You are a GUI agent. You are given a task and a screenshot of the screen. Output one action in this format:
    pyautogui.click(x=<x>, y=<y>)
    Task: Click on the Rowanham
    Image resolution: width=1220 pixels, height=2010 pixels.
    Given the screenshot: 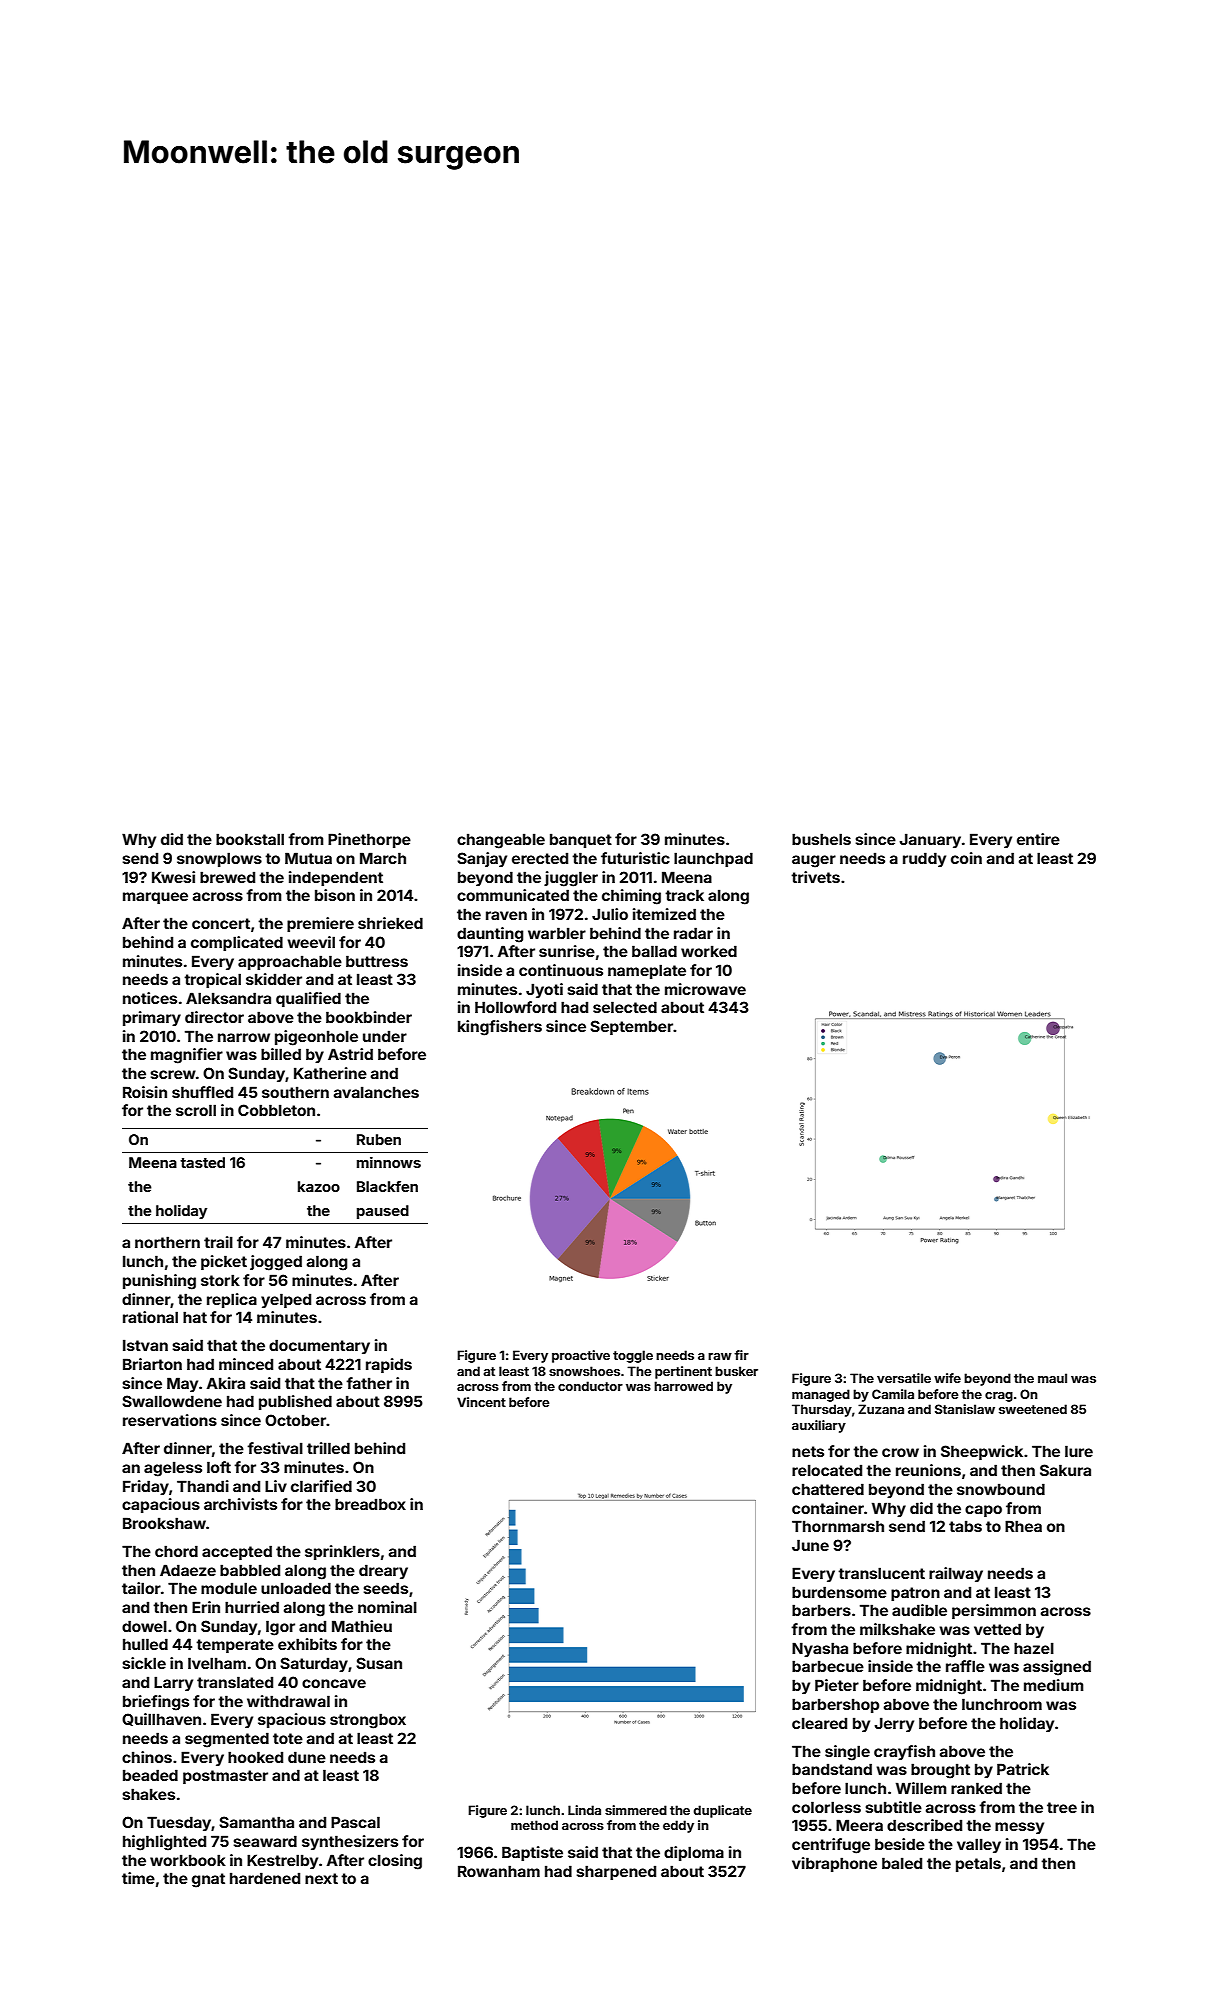 What is the action you would take?
    pyautogui.click(x=499, y=1871)
